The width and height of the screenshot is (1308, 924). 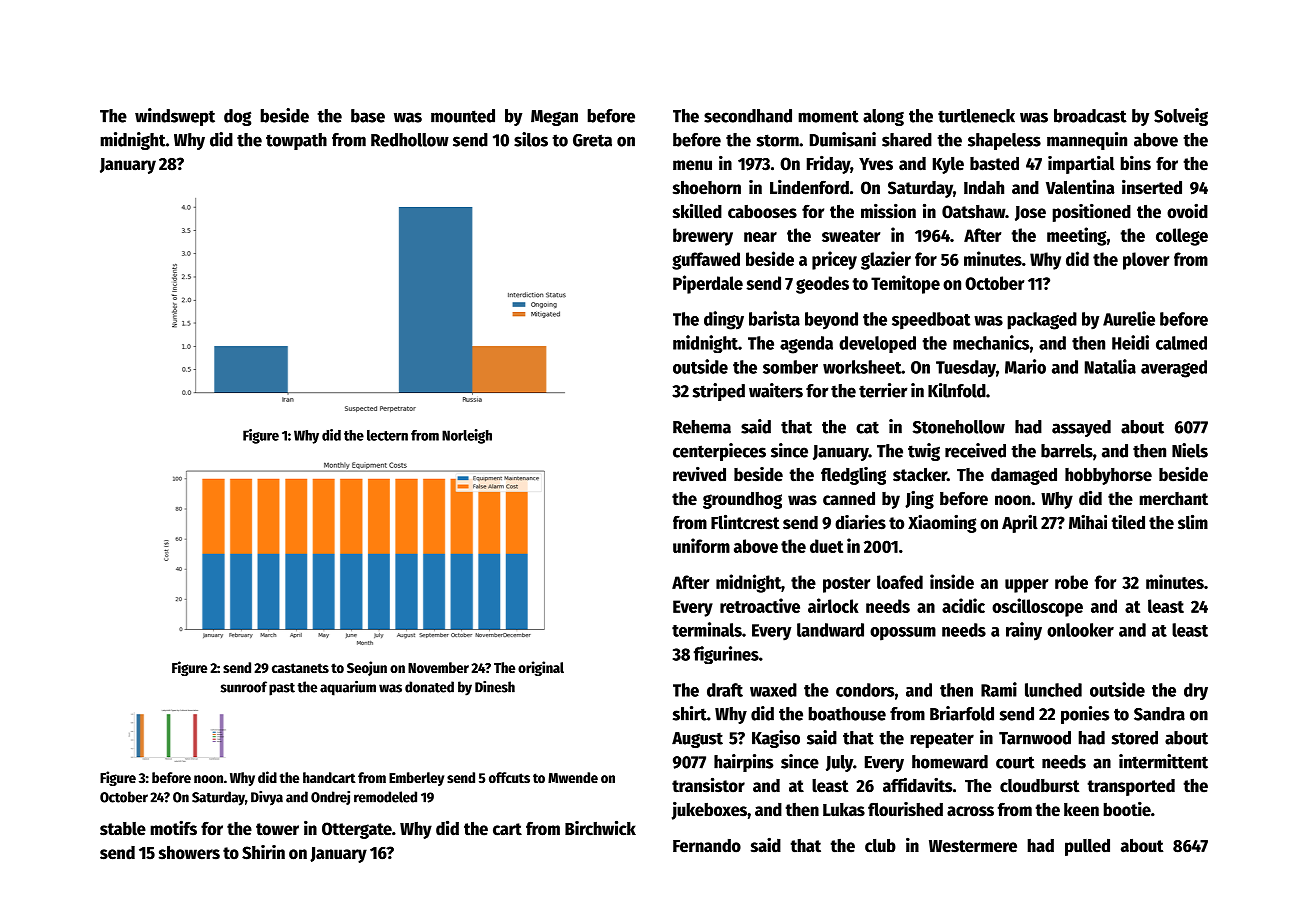 I want to click on Mihai, so click(x=1088, y=522).
